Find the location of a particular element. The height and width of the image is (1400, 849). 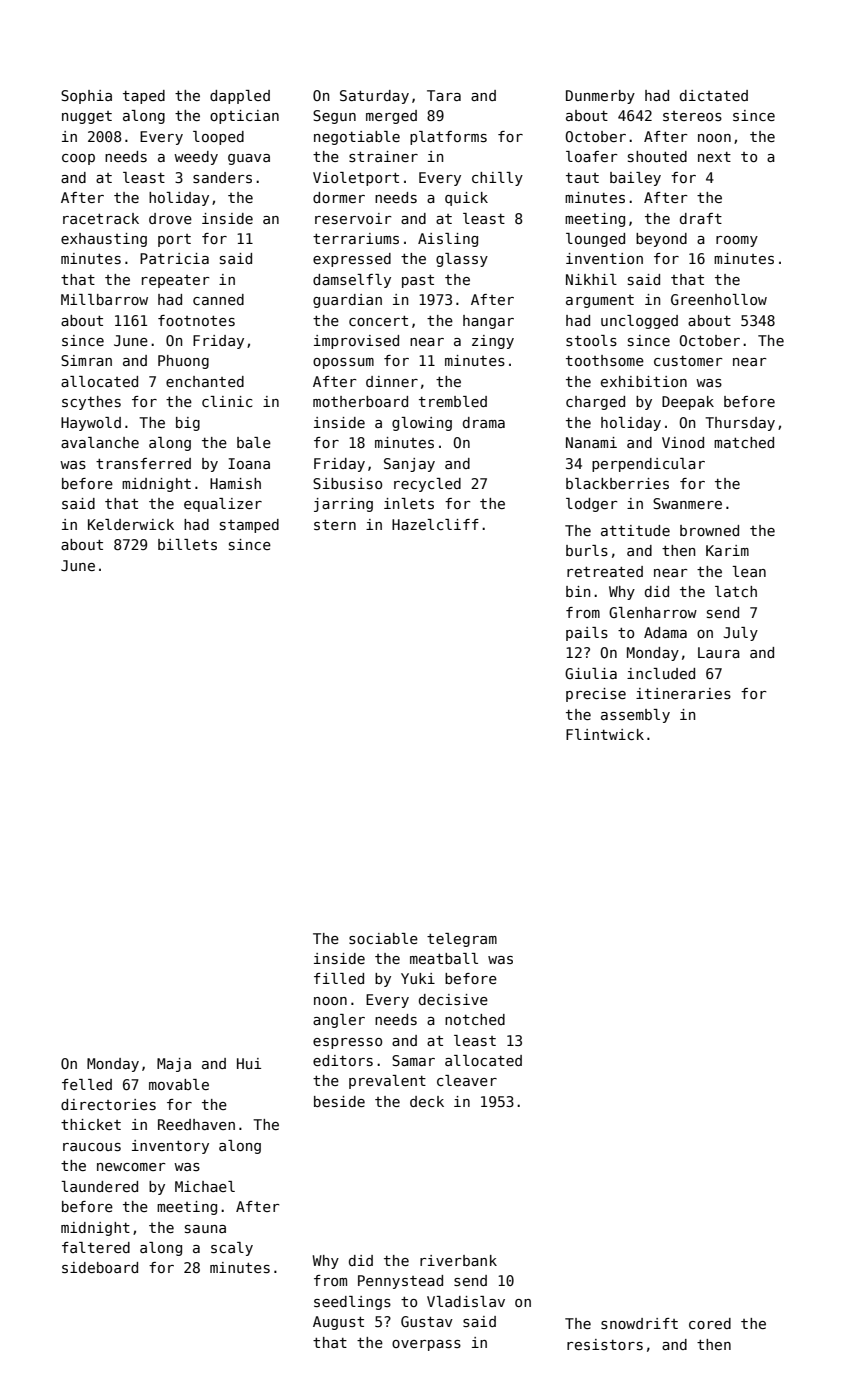

Patricia is located at coordinates (174, 258).
